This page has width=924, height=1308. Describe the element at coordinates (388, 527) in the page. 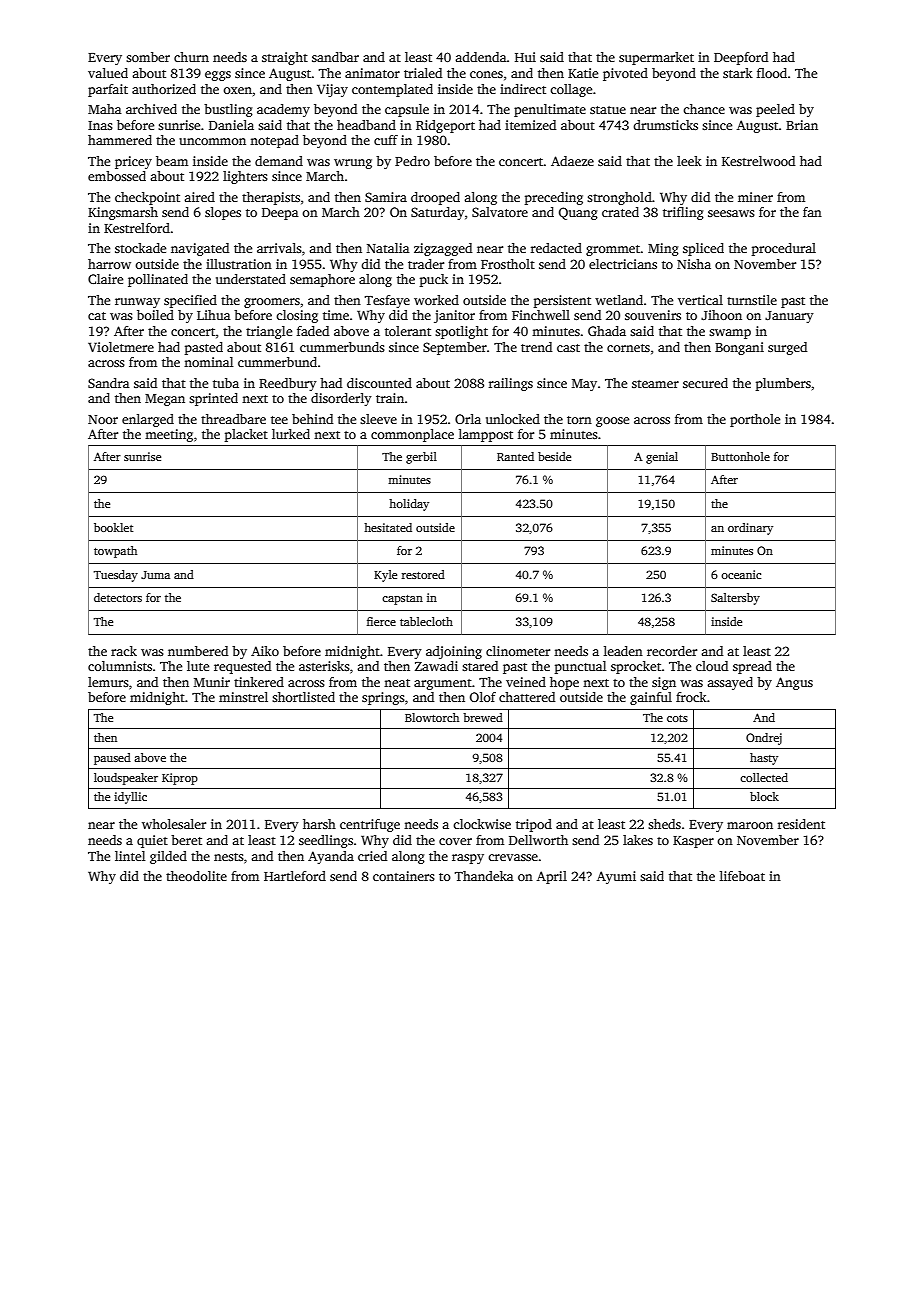

I see `hesitated` at that location.
